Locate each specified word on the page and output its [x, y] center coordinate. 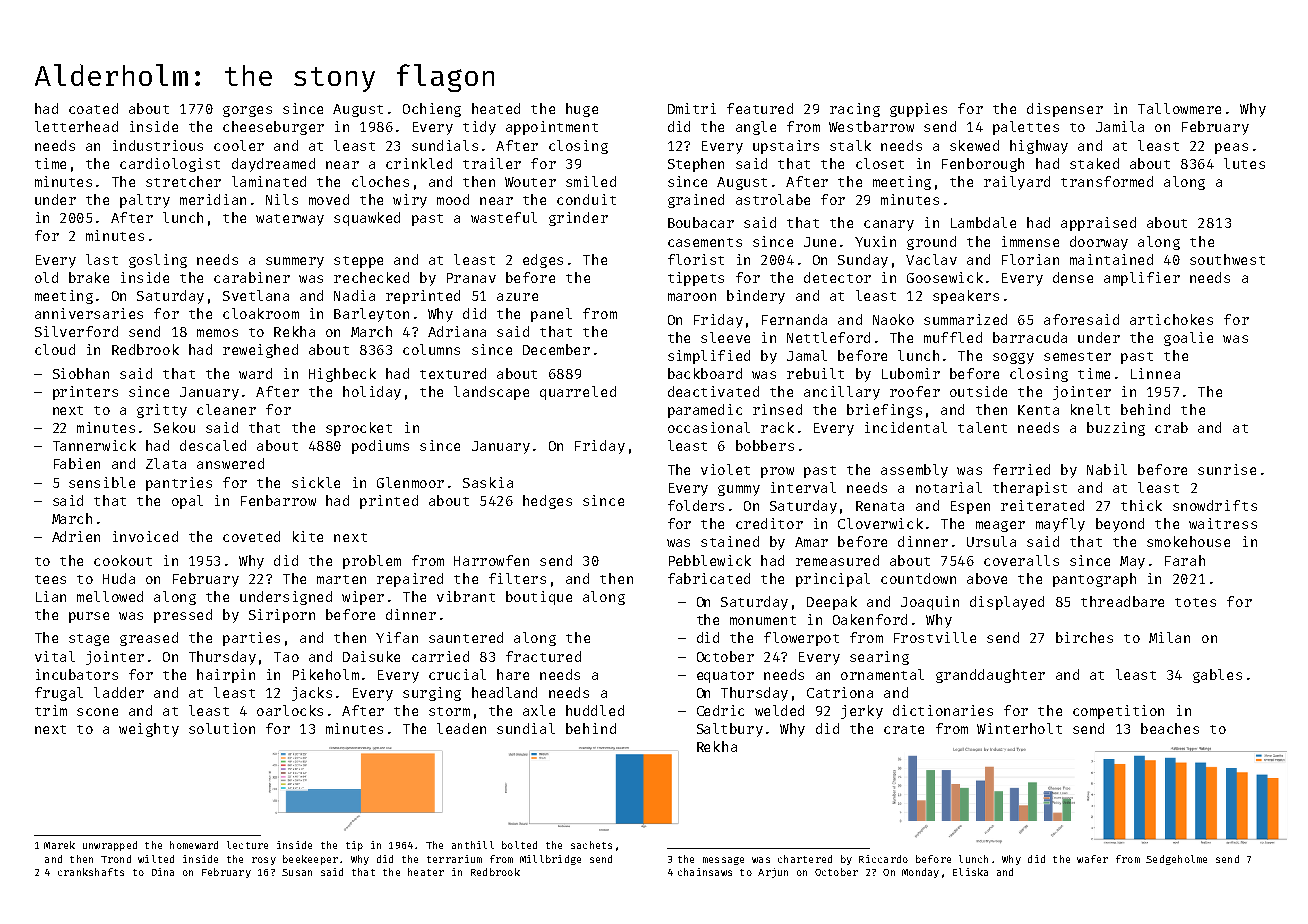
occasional [709, 427]
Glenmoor [410, 482]
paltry [145, 201]
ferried [1021, 469]
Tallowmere [1179, 108]
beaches [1170, 728]
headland [504, 692]
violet [725, 469]
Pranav [471, 278]
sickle [316, 482]
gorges [247, 111]
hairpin [226, 676]
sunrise [1227, 469]
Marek [59, 845]
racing [855, 110]
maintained [1111, 259]
